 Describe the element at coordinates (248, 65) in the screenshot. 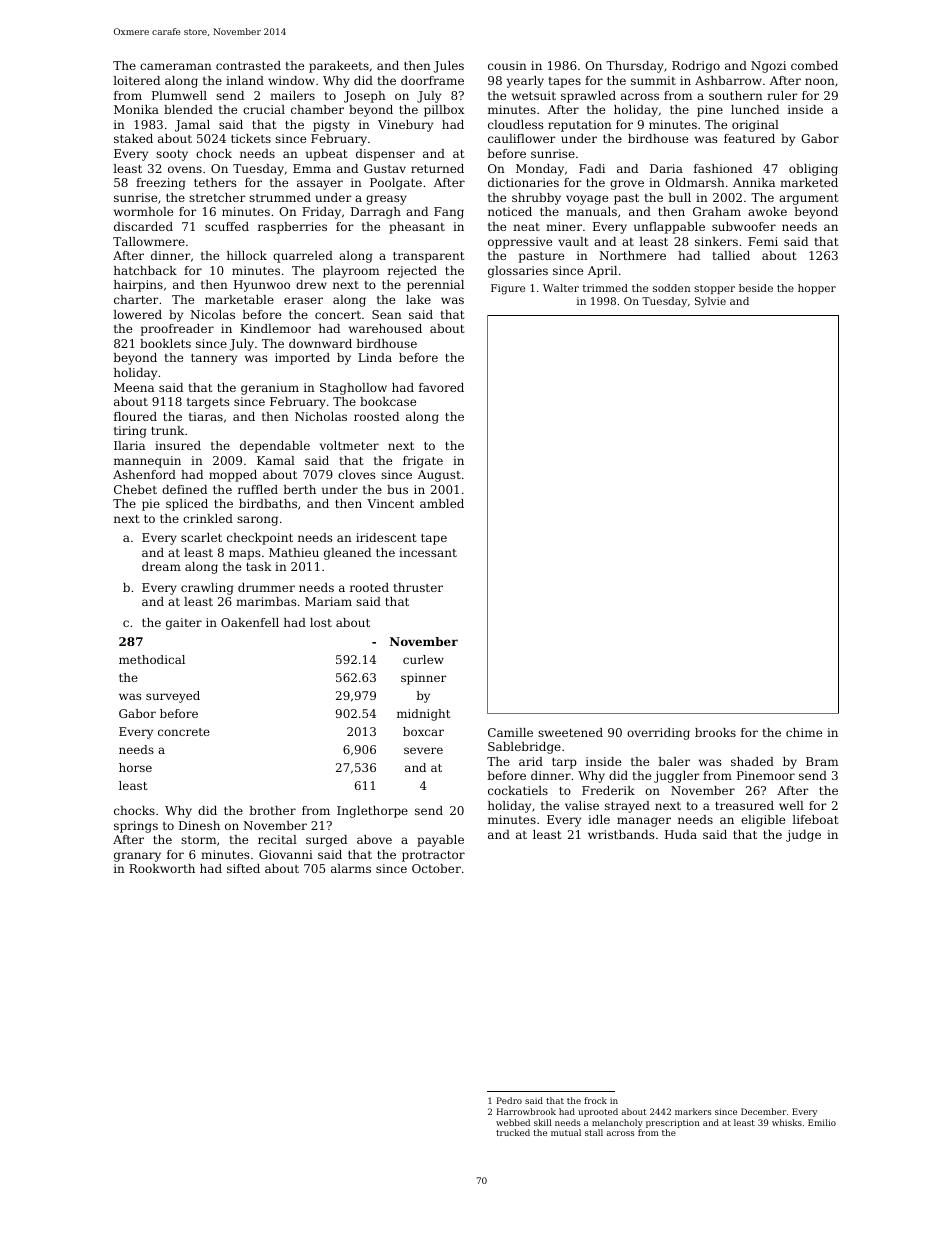

I see `contrasted` at that location.
